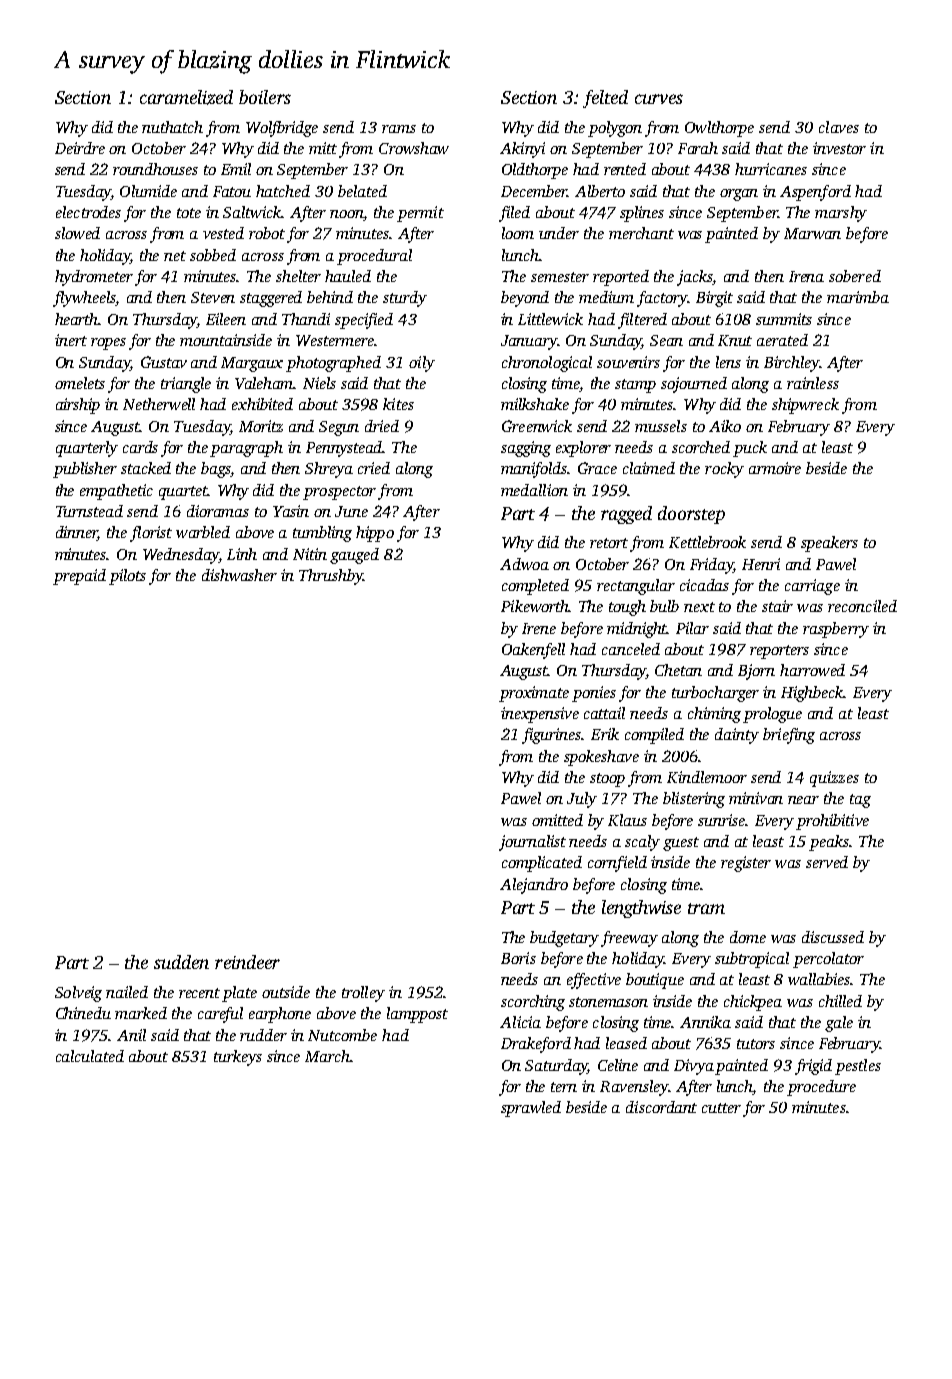  What do you see at coordinates (531, 1109) in the screenshot?
I see `sprawled` at bounding box center [531, 1109].
